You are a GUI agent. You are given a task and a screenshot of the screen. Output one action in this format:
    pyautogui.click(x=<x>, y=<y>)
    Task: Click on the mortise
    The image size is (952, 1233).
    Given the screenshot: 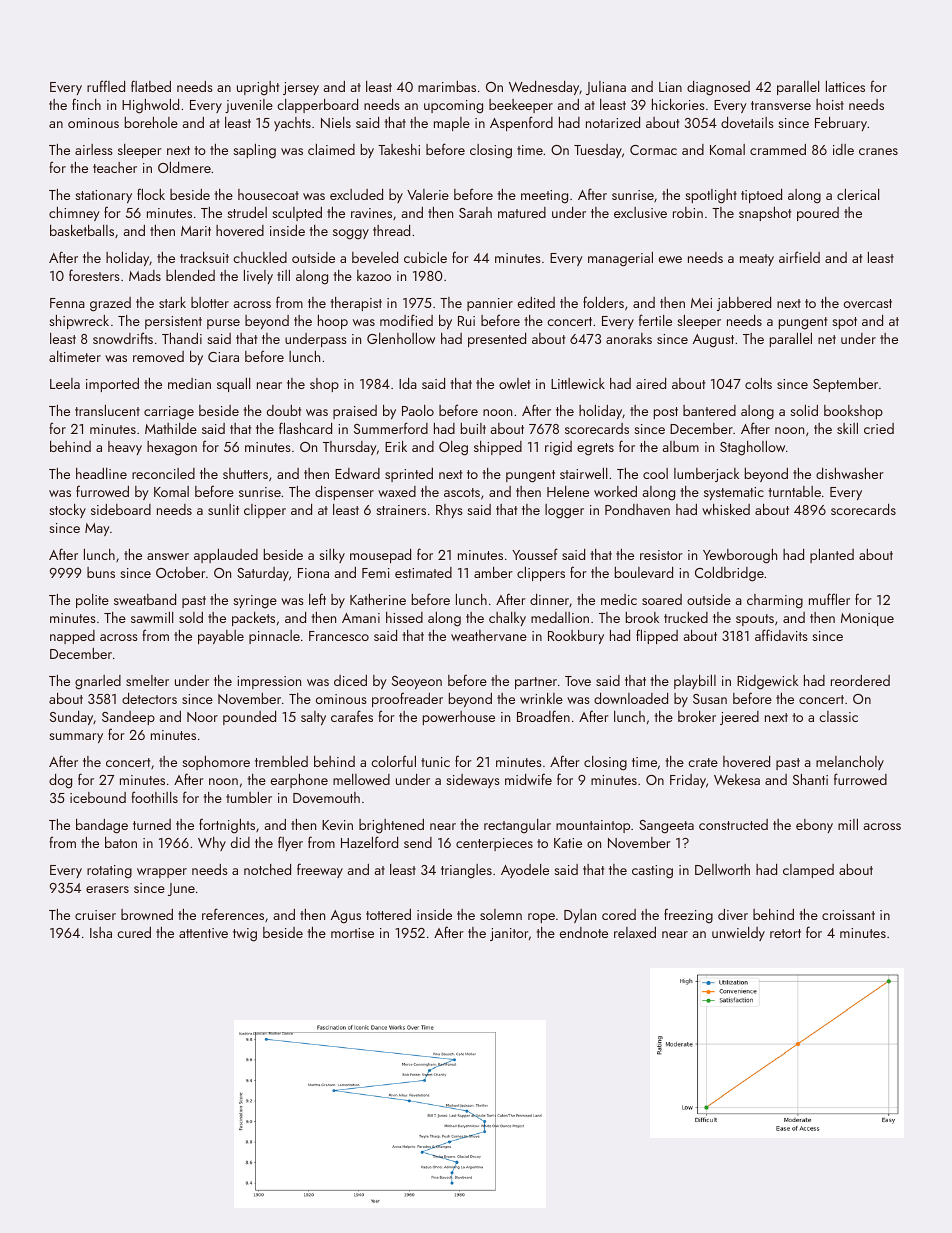 What is the action you would take?
    pyautogui.click(x=352, y=933)
